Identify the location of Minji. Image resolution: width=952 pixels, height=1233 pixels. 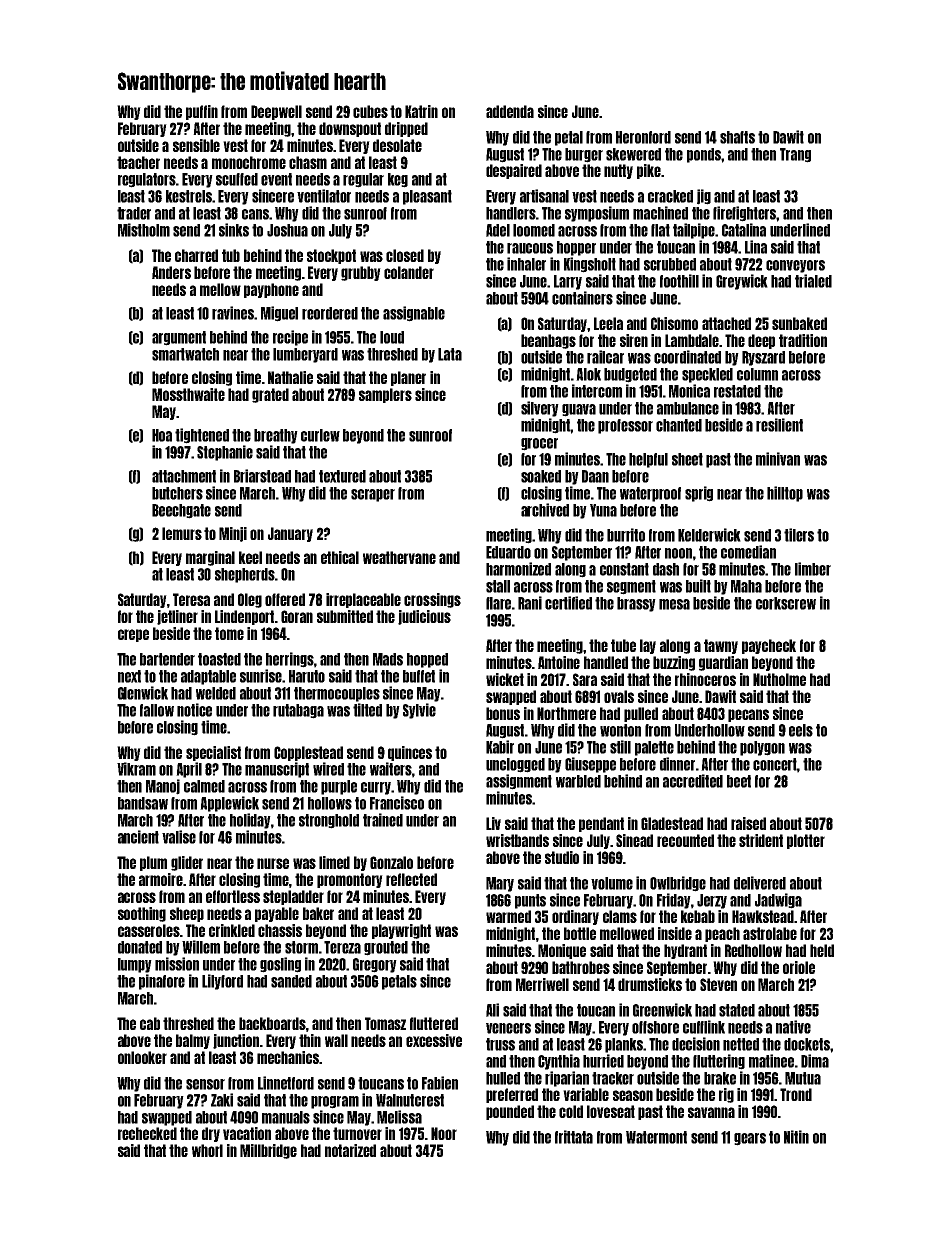
(233, 534).
